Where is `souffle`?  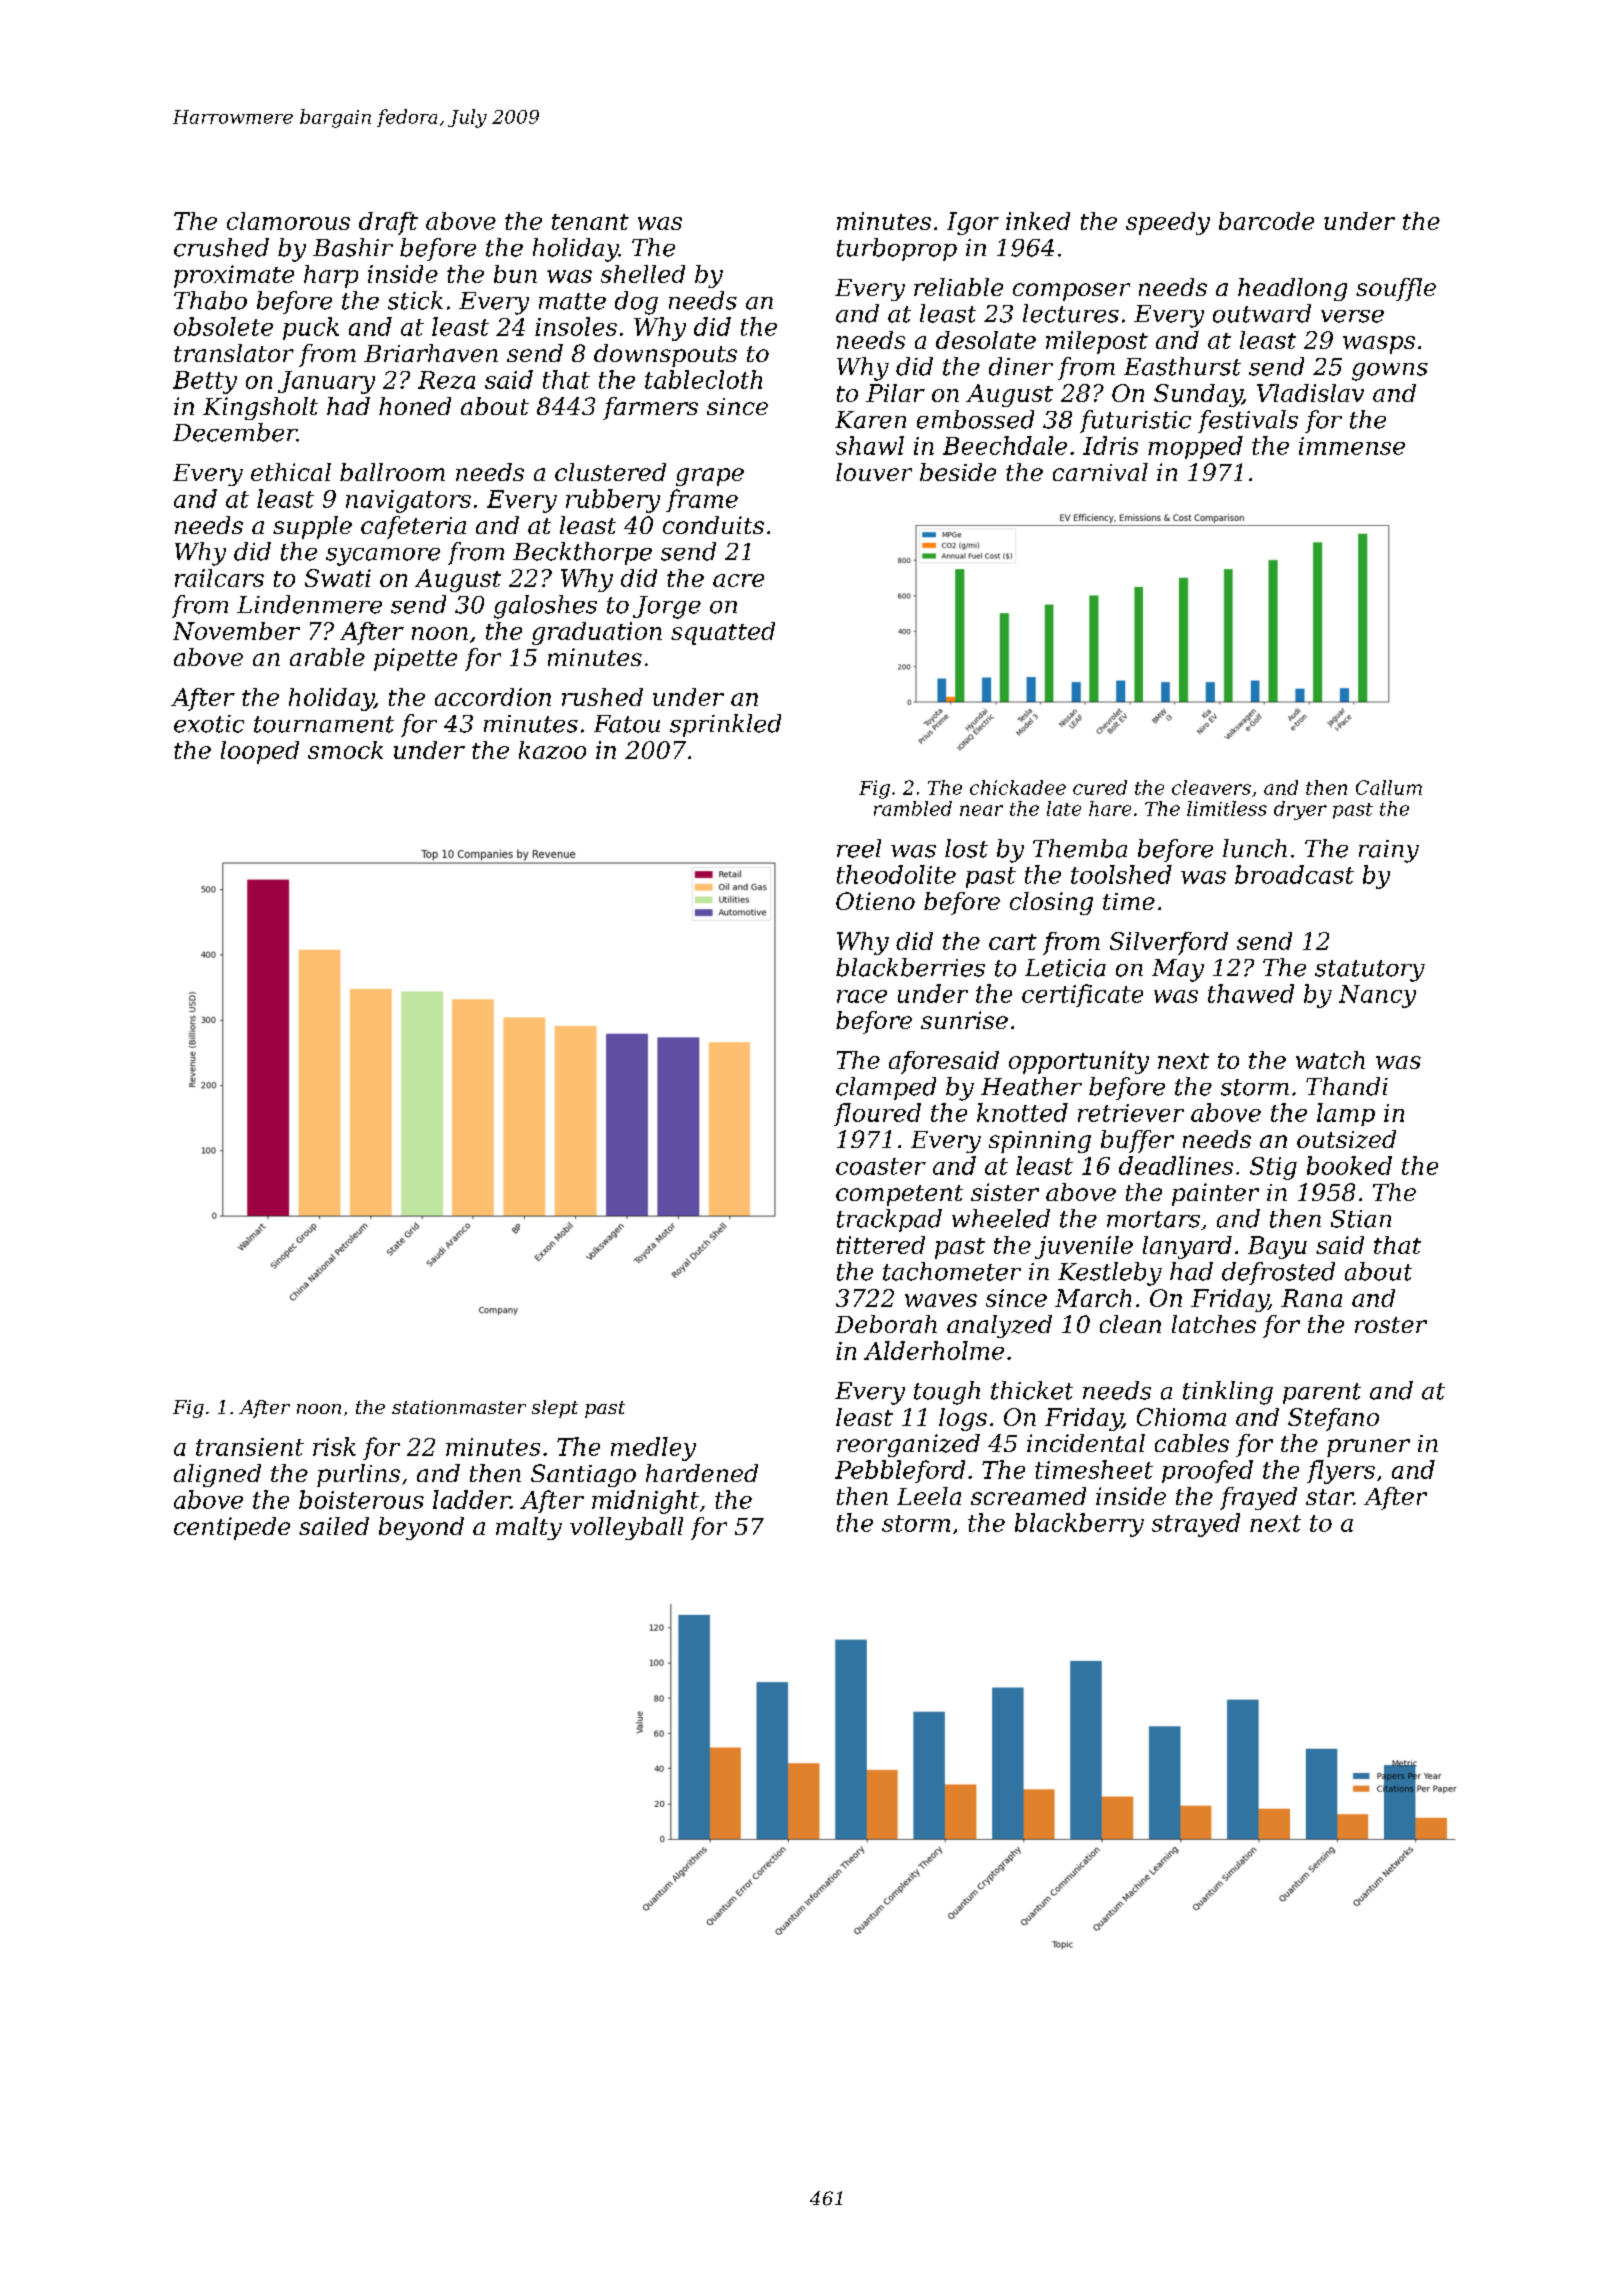
souffle is located at coordinates (1396, 289).
